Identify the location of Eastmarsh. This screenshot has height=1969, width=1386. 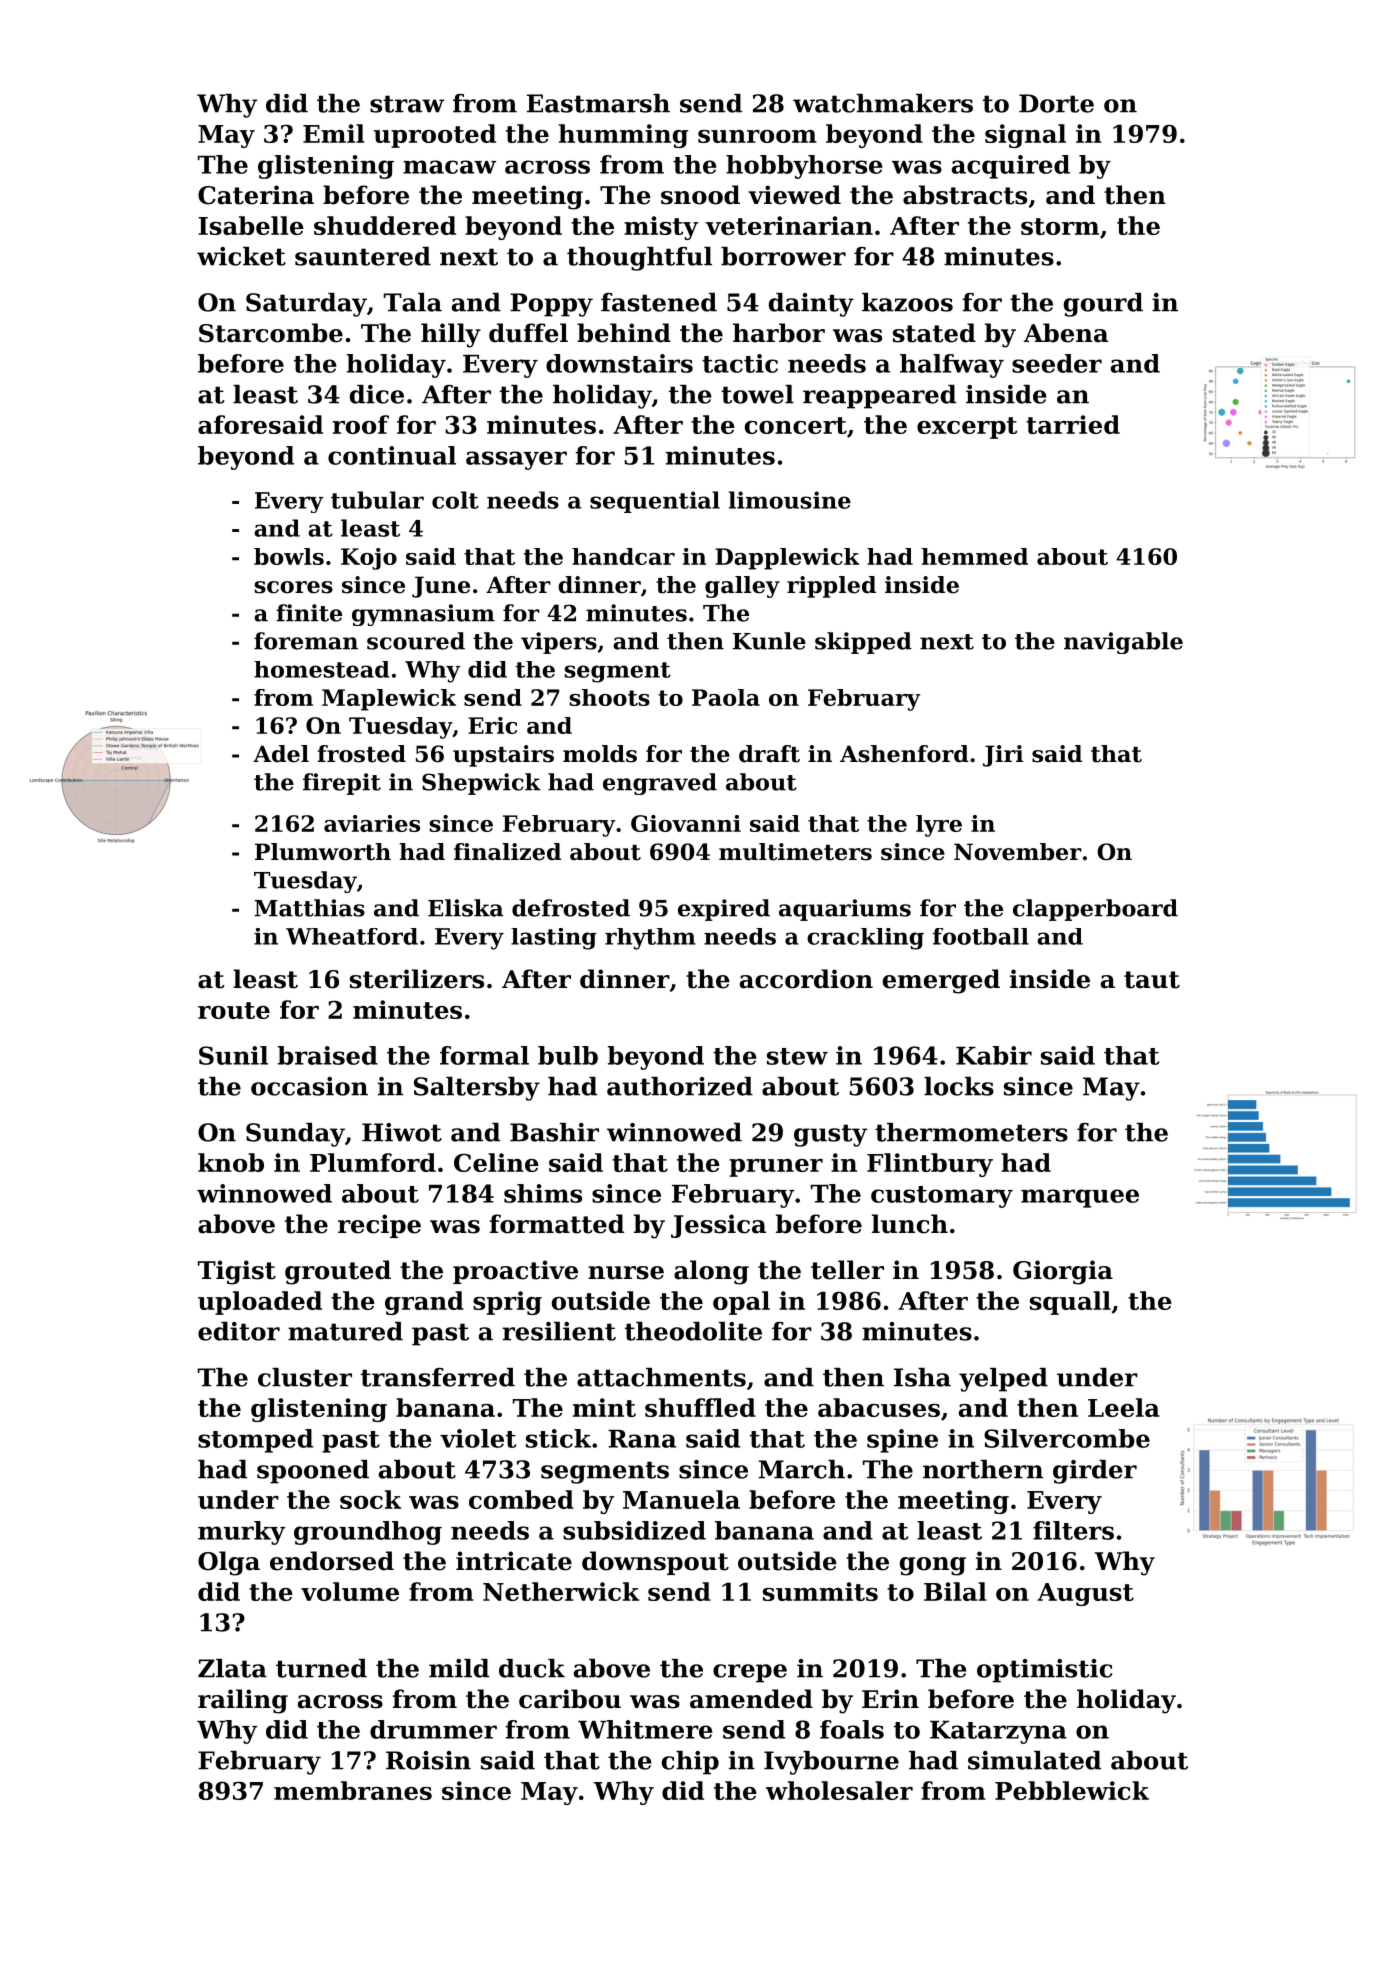
(598, 103).
